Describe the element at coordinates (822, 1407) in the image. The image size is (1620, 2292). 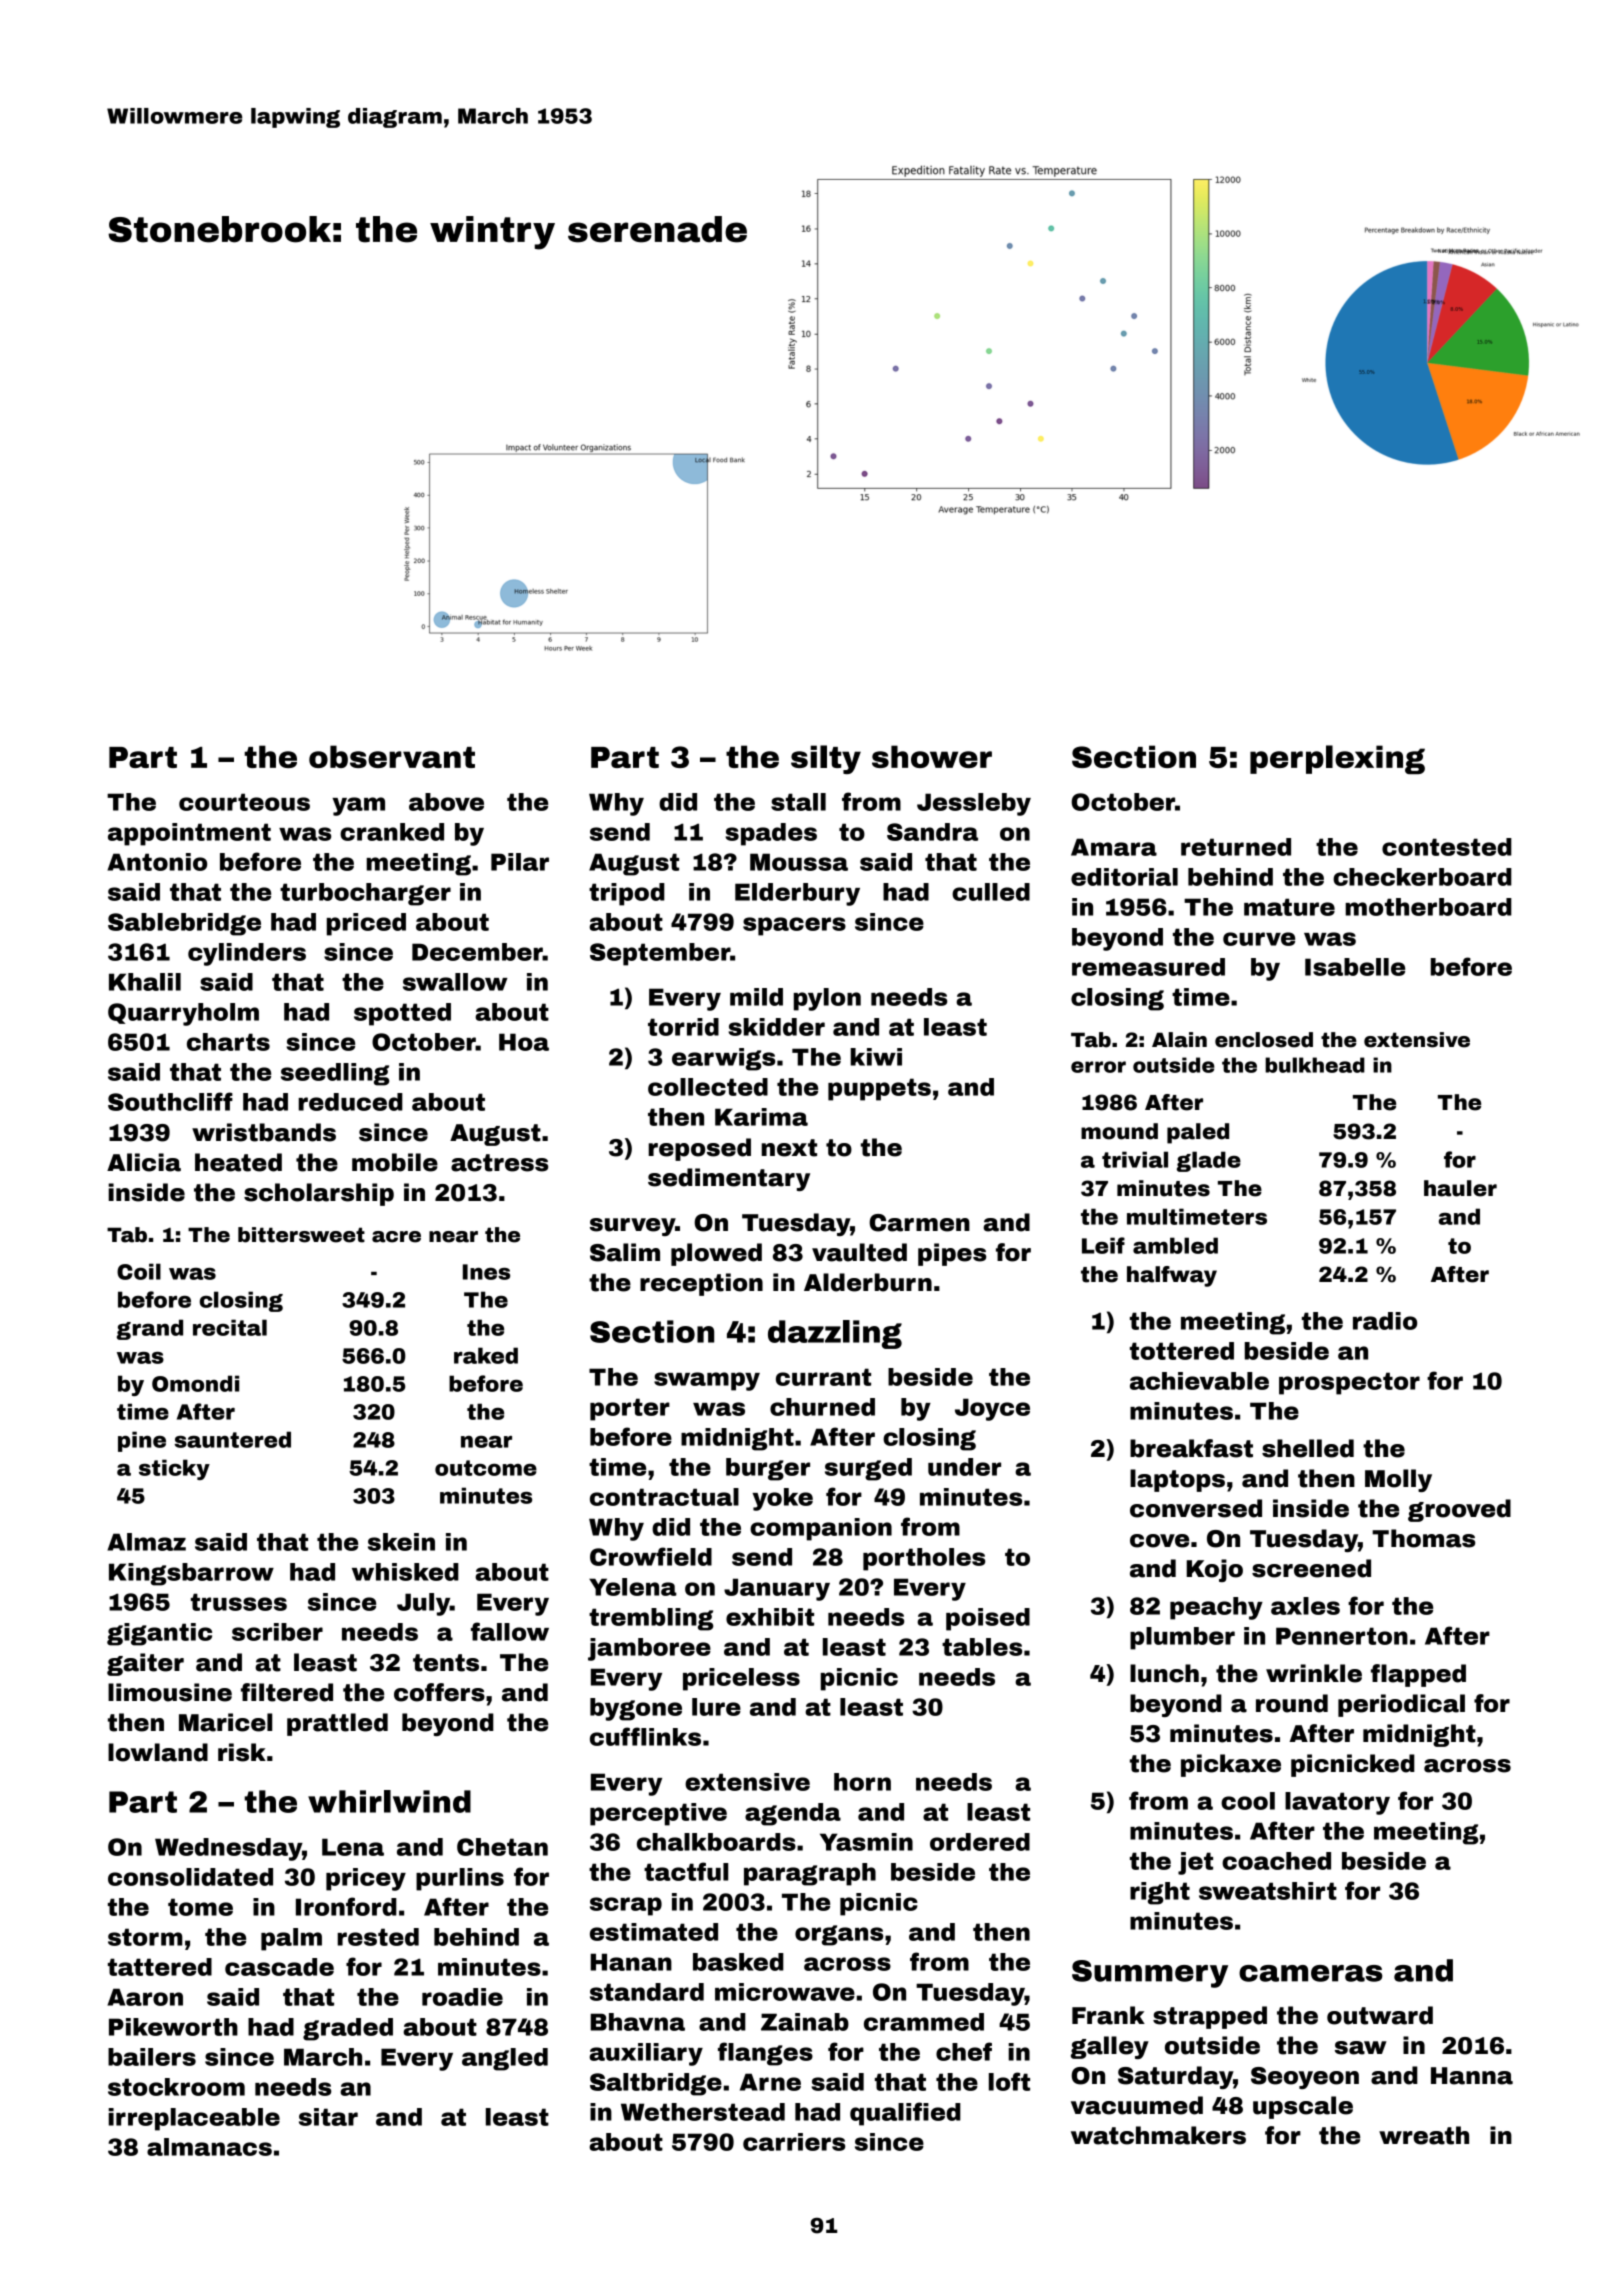
I see `churned` at that location.
